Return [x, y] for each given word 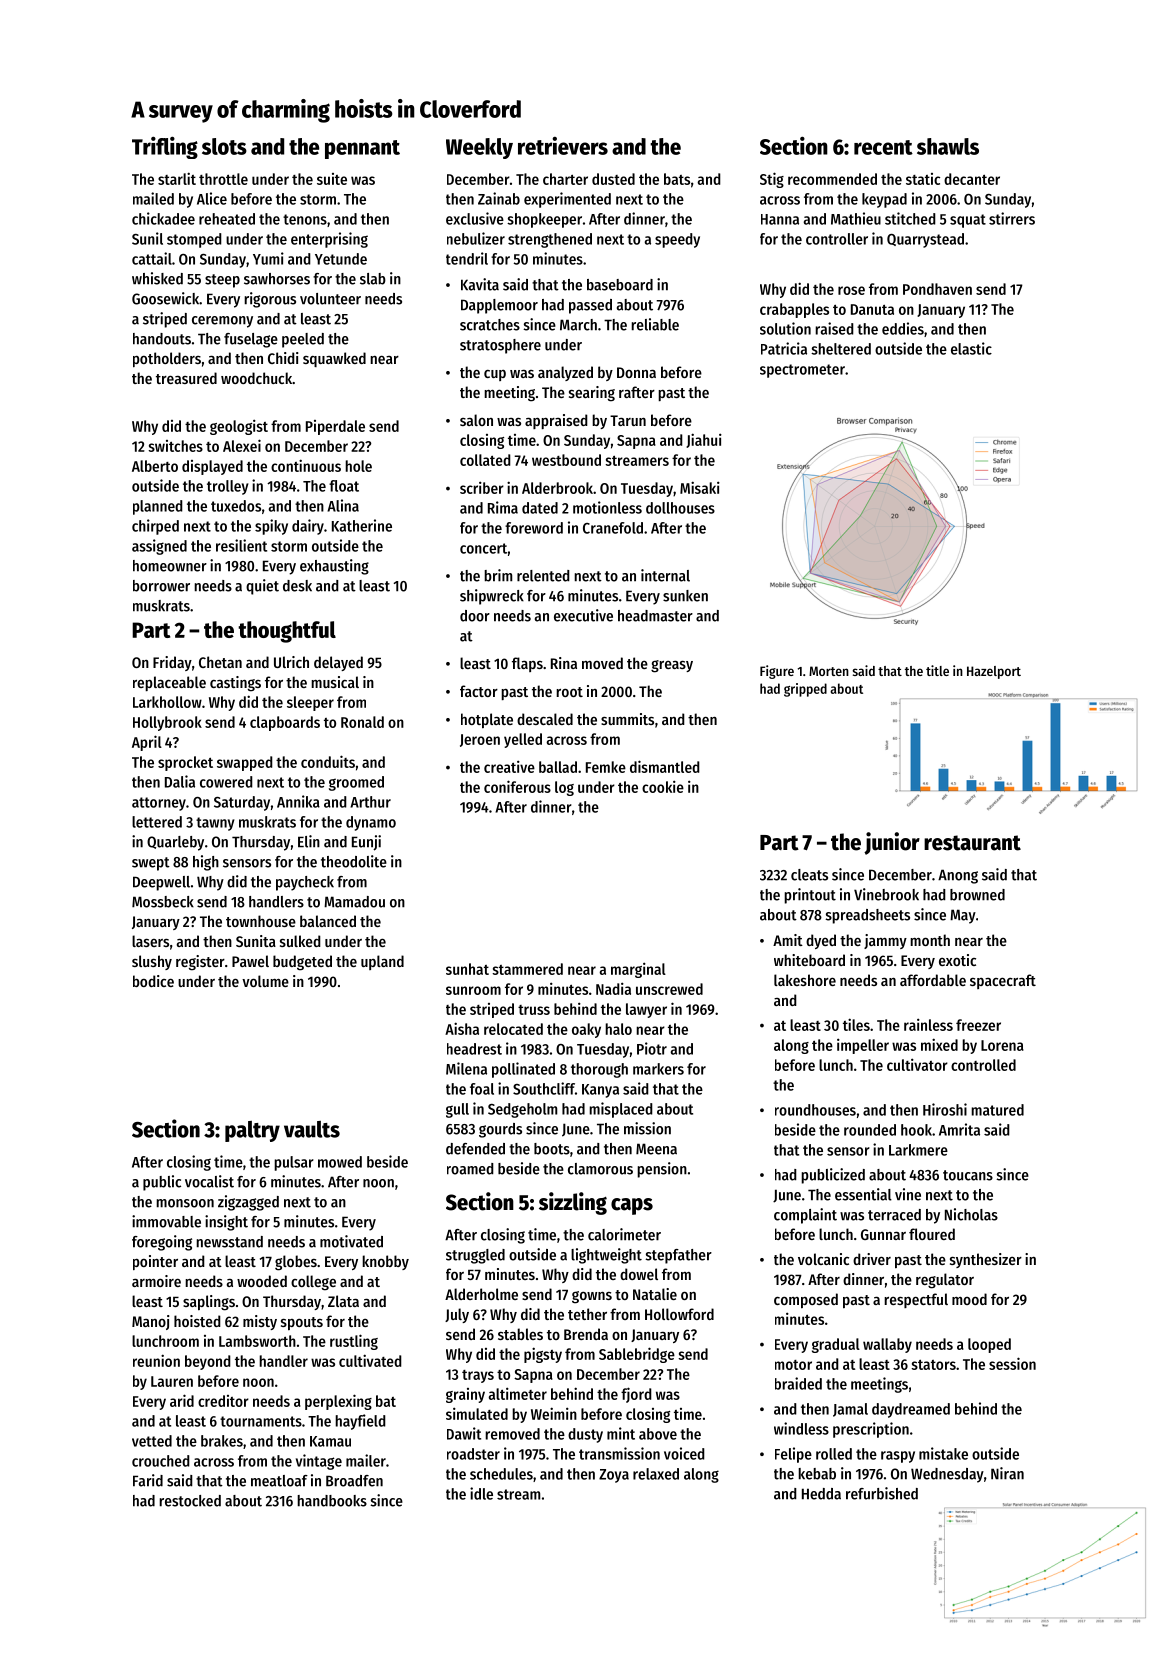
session [1012, 1363]
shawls [948, 146]
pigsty [543, 1355]
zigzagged [248, 1203]
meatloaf [279, 1481]
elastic [971, 348]
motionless [607, 507]
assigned [159, 547]
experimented [567, 200]
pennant [362, 149]
